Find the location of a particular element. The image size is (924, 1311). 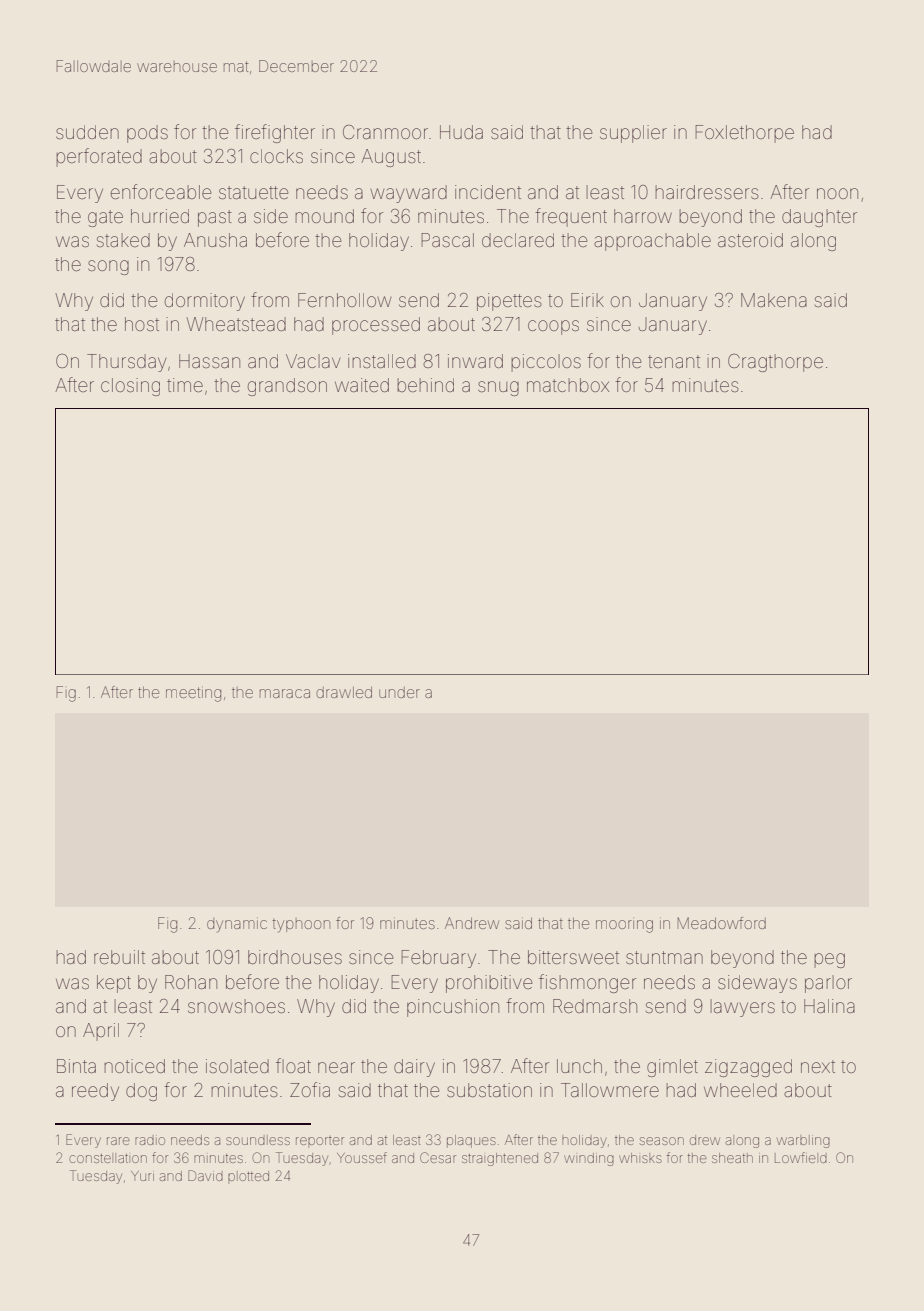

supplier is located at coordinates (633, 134).
